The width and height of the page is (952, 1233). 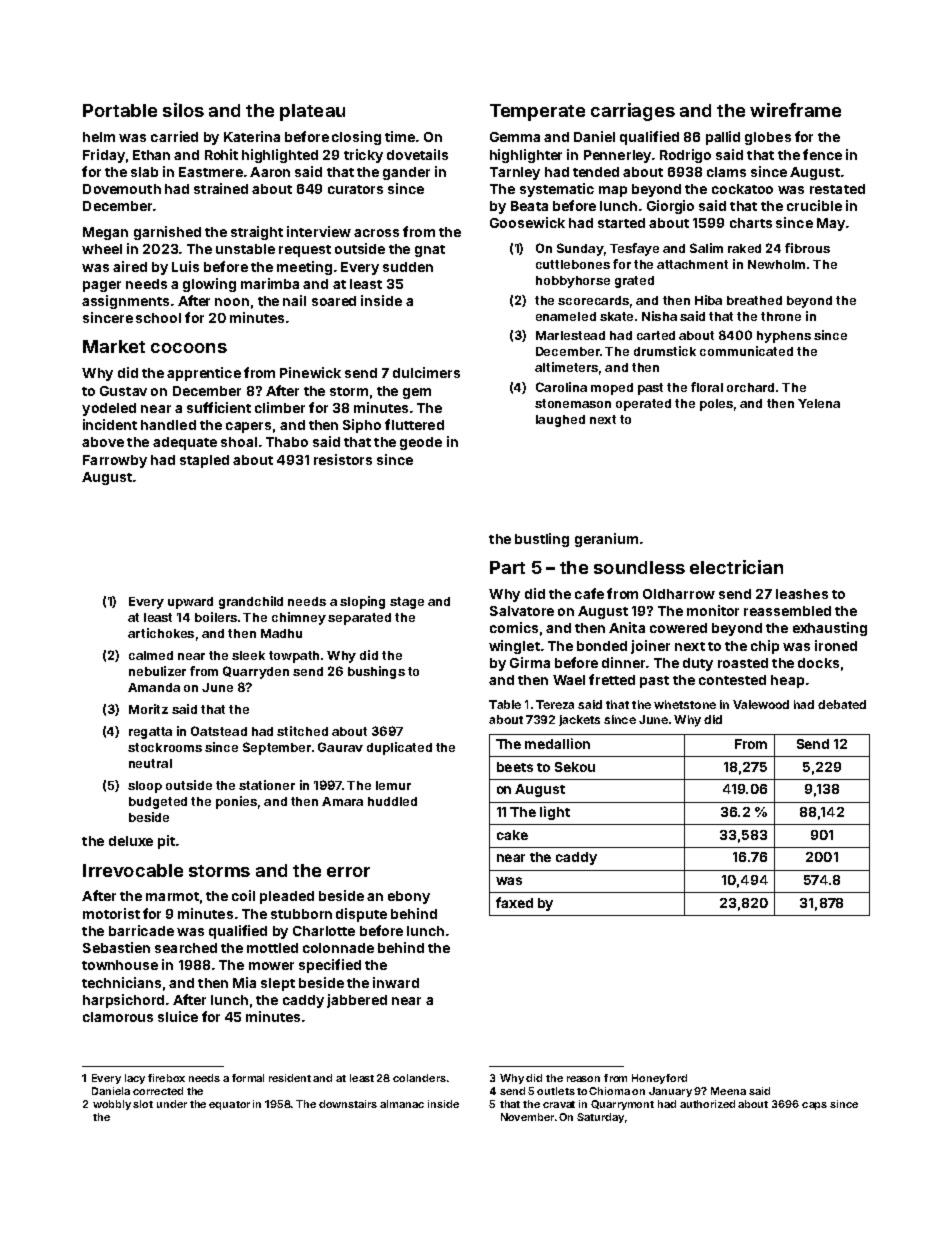 I want to click on poles, so click(x=716, y=405).
